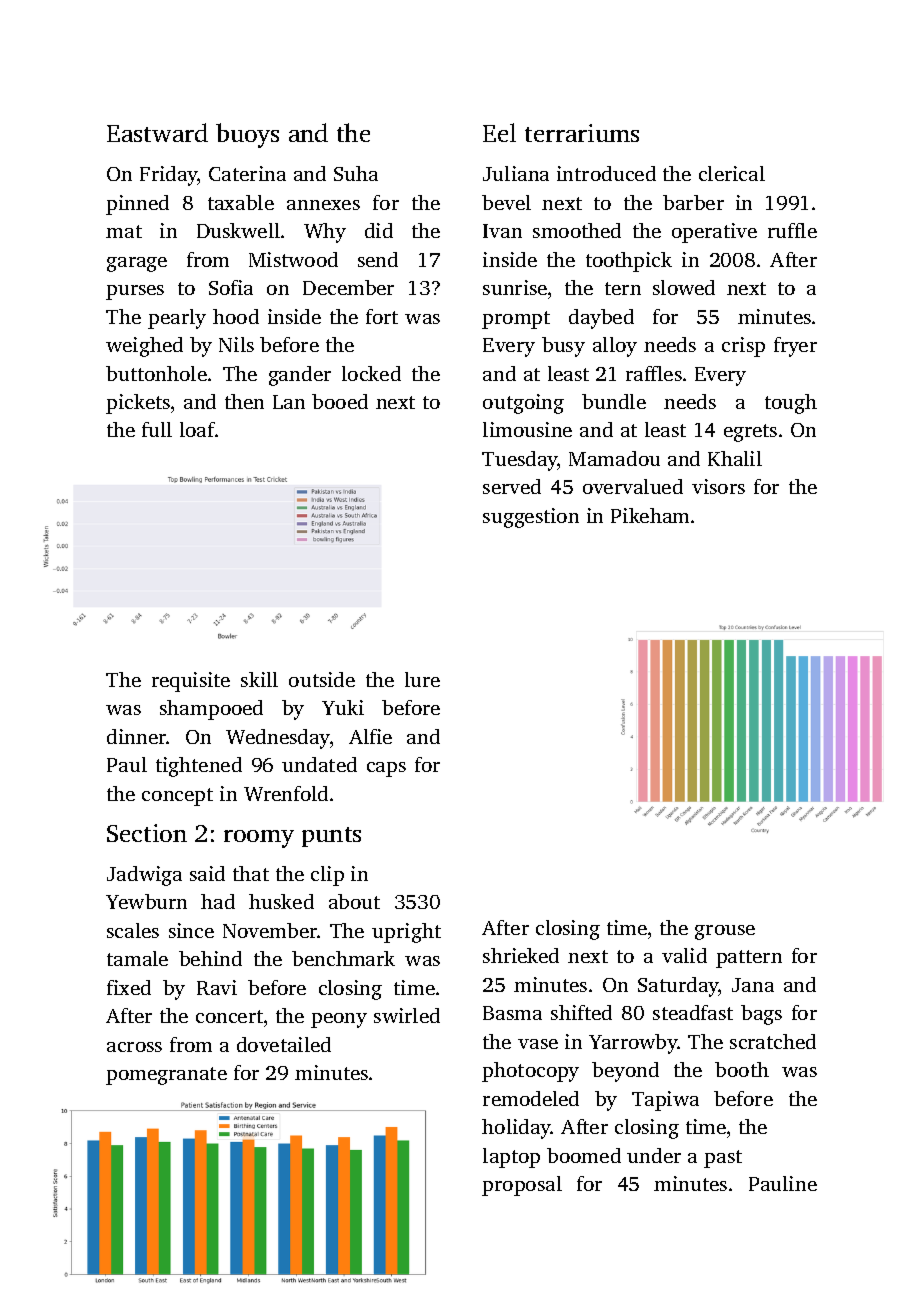 The image size is (924, 1311). I want to click on visors, so click(718, 486).
